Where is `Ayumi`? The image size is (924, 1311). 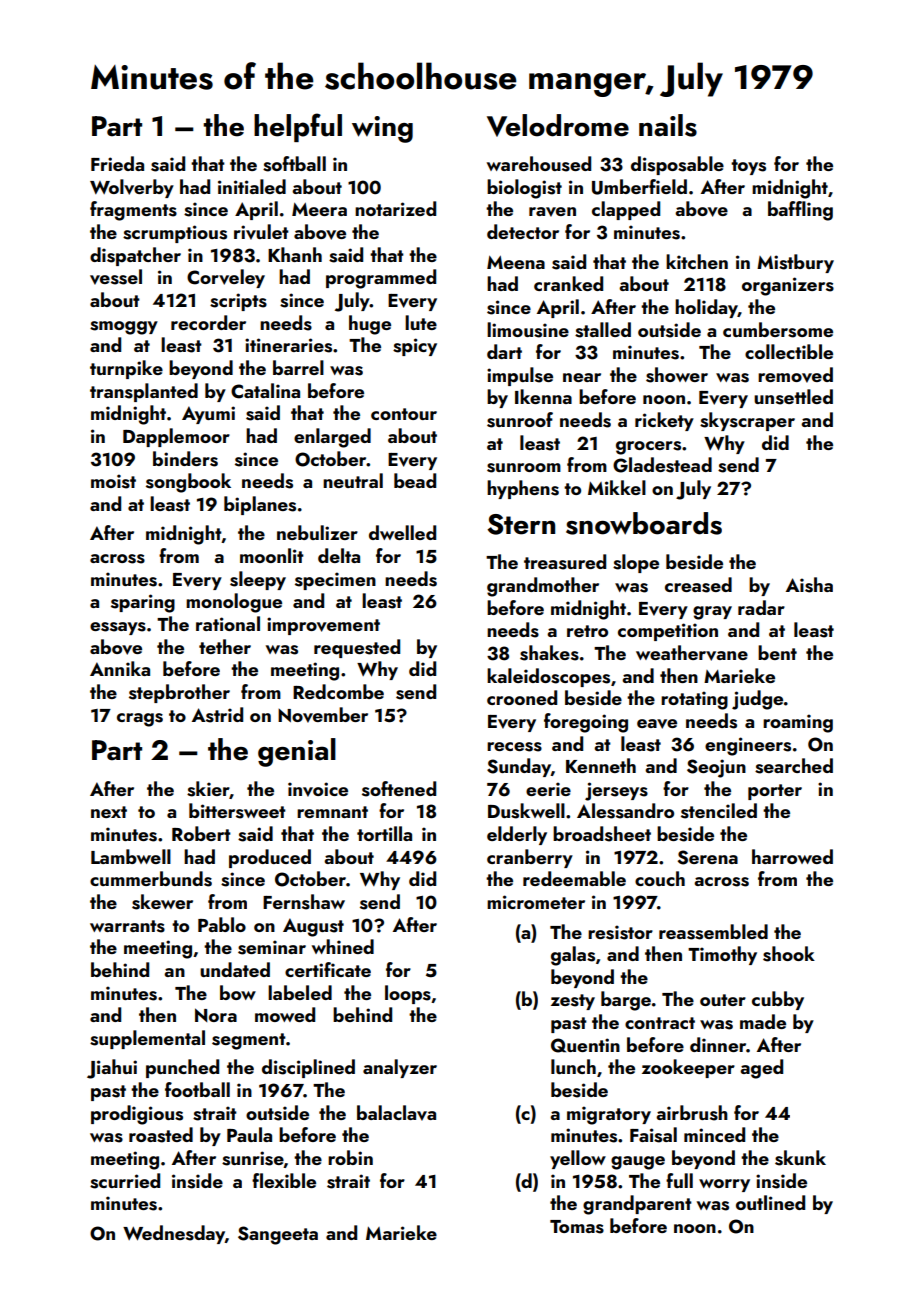 Ayumi is located at coordinates (208, 415).
